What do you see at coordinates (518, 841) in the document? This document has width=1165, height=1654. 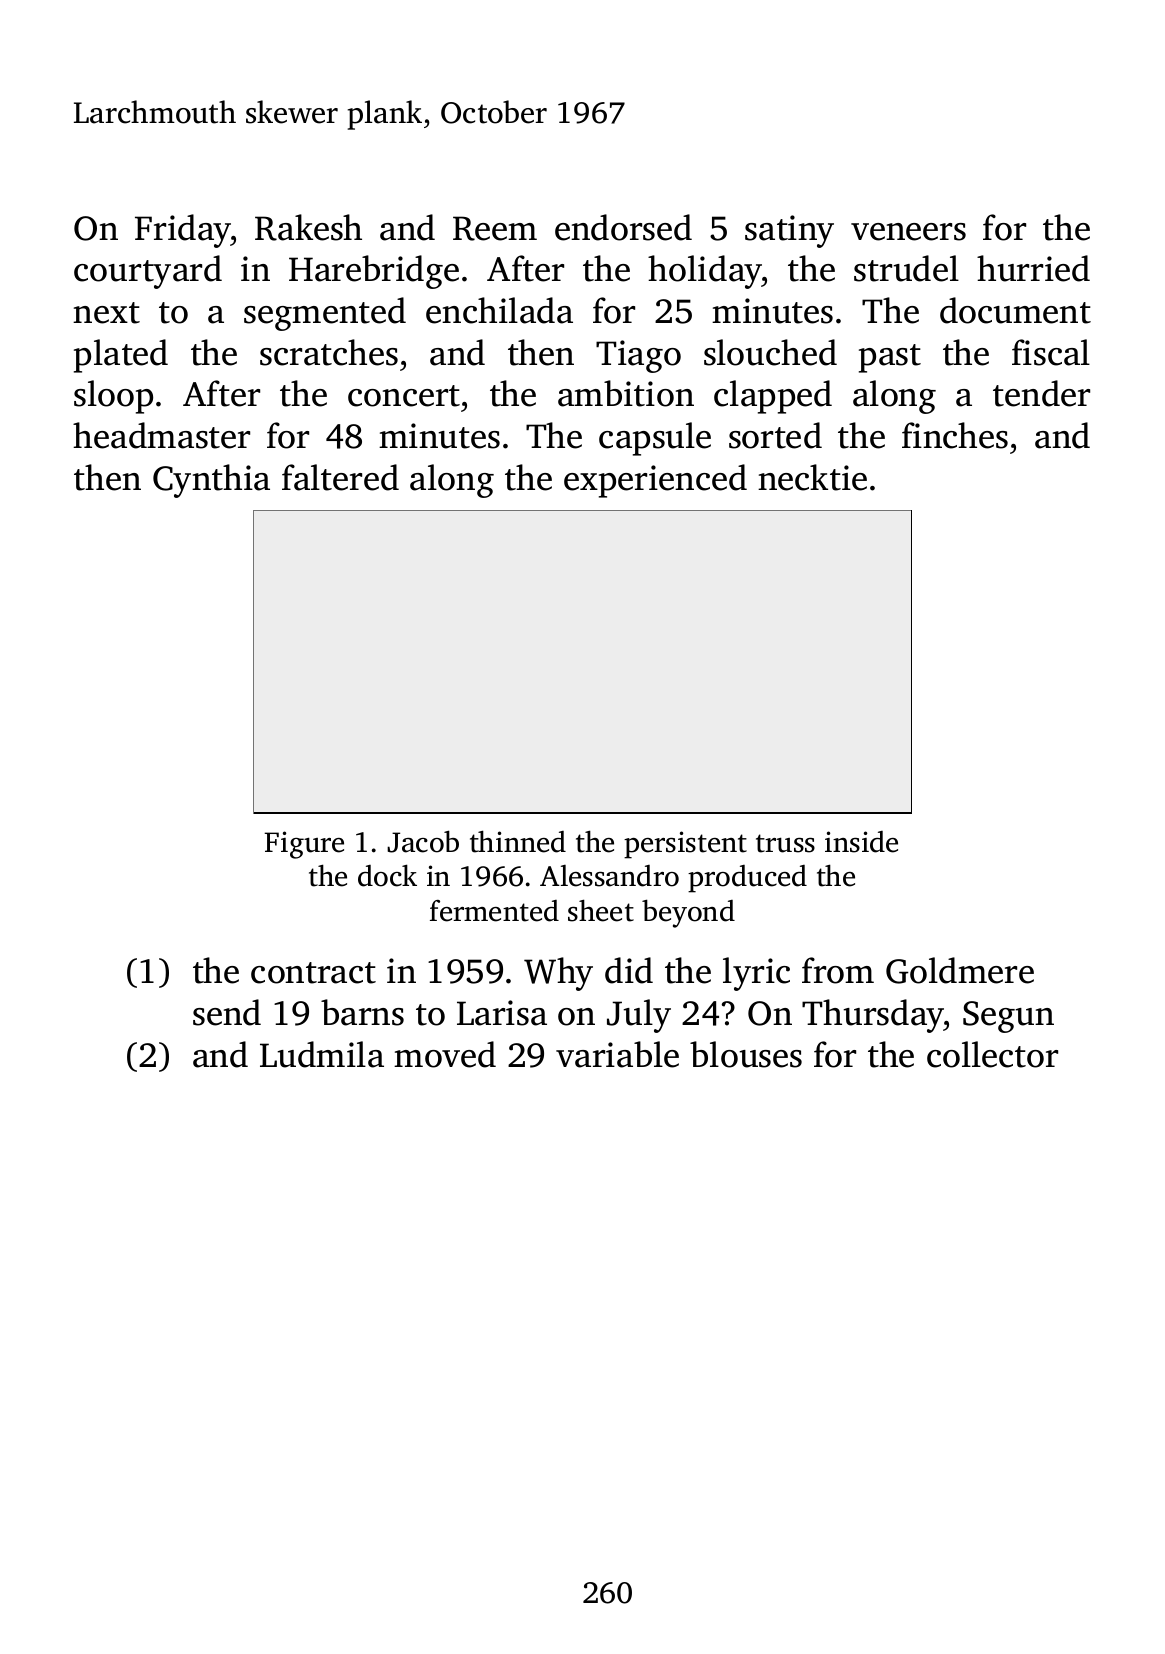 I see `thinned` at bounding box center [518, 841].
